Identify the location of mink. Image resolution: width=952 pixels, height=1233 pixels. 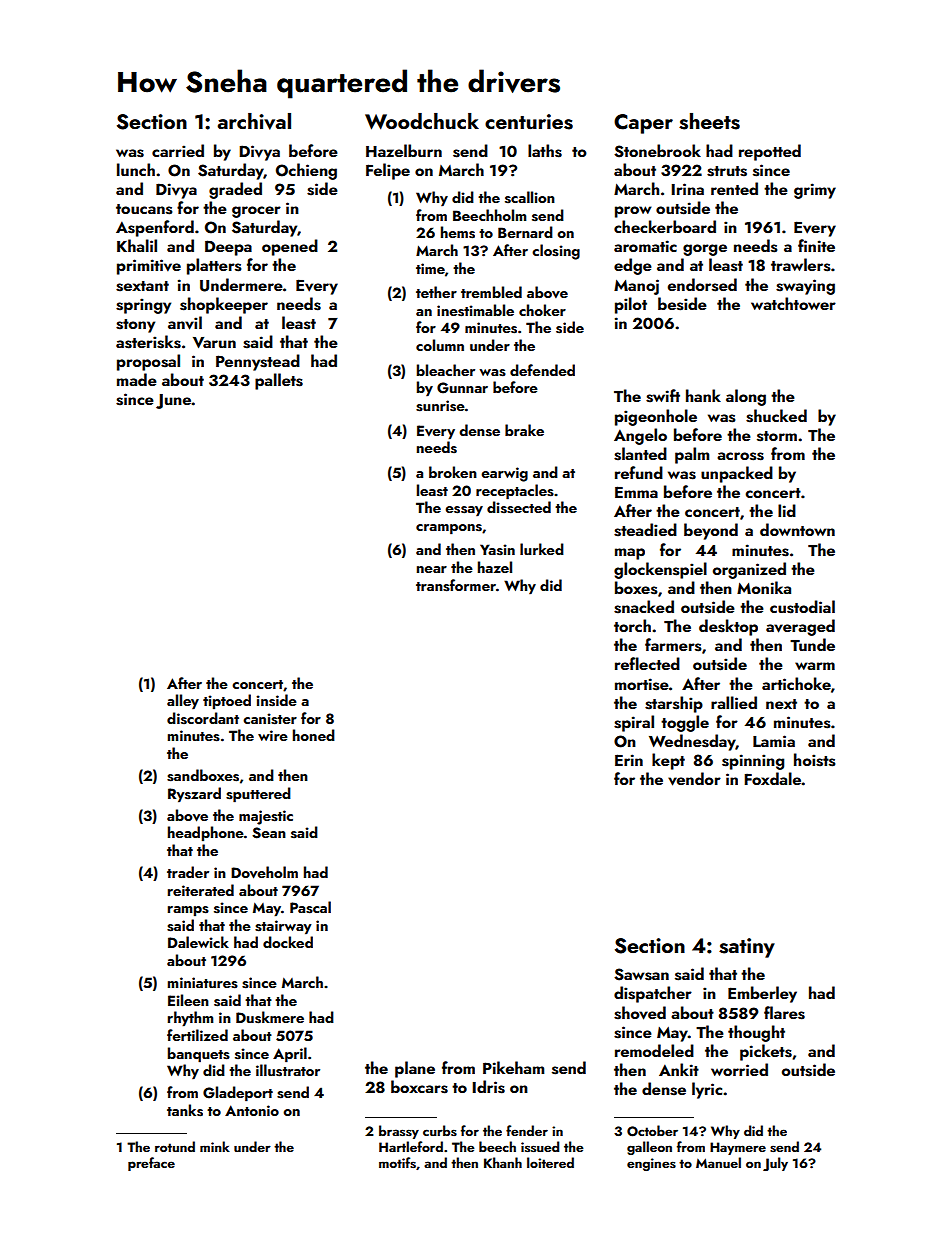
(215, 1146).
